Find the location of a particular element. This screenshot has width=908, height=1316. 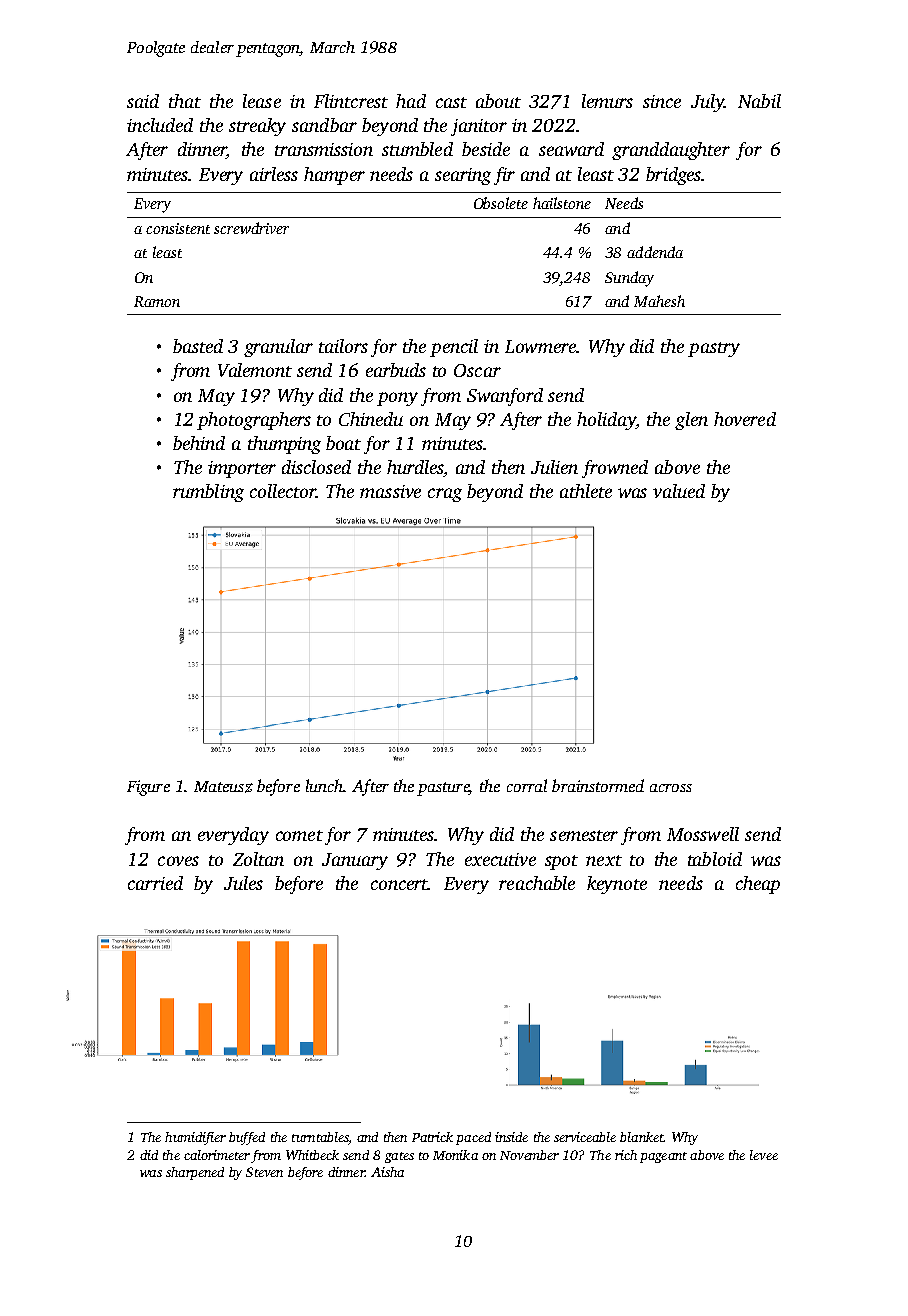

Mahesh is located at coordinates (659, 301).
